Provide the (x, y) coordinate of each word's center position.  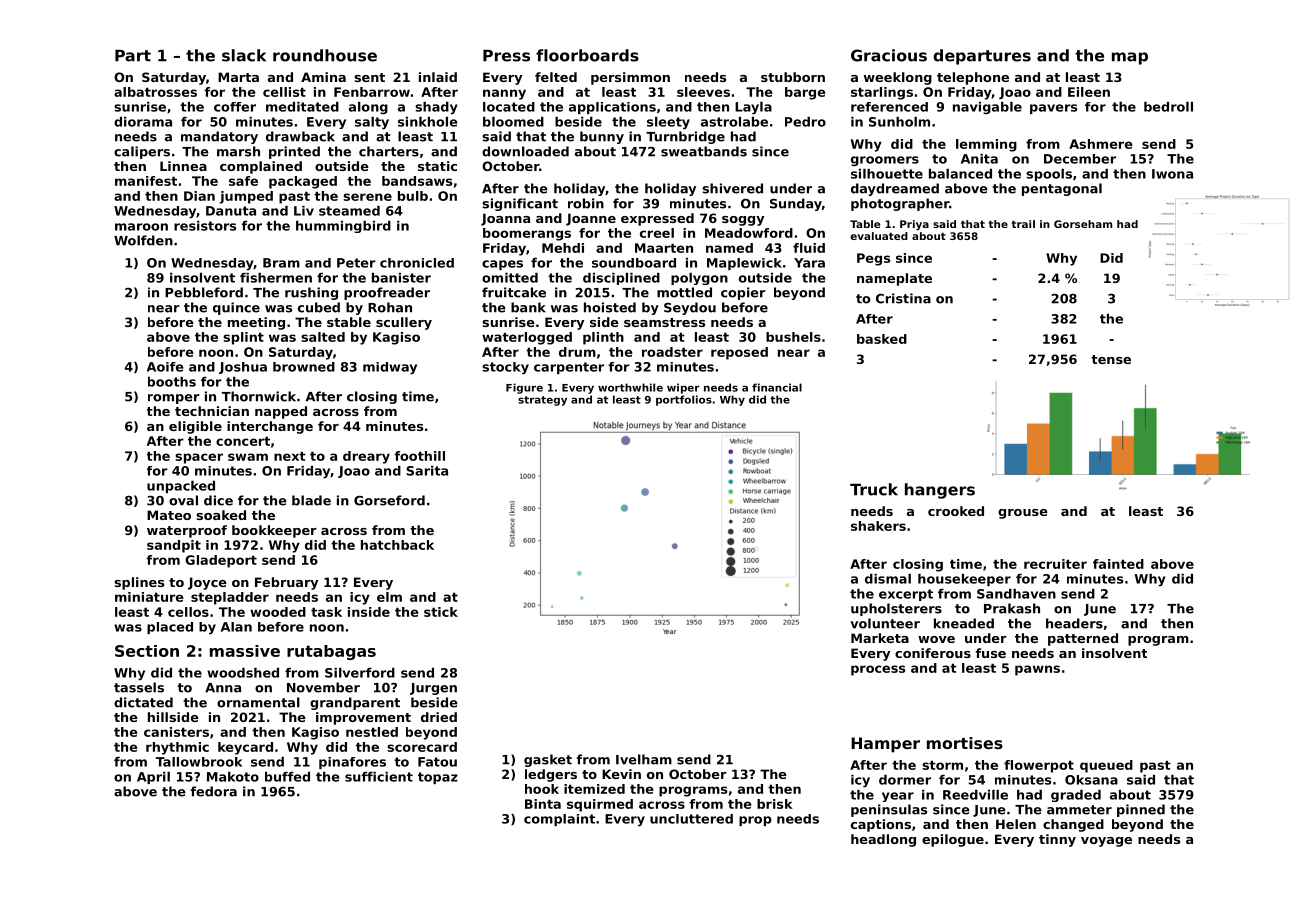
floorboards (587, 55)
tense (1111, 359)
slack (244, 55)
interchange (270, 427)
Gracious (889, 55)
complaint (559, 820)
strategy (542, 401)
